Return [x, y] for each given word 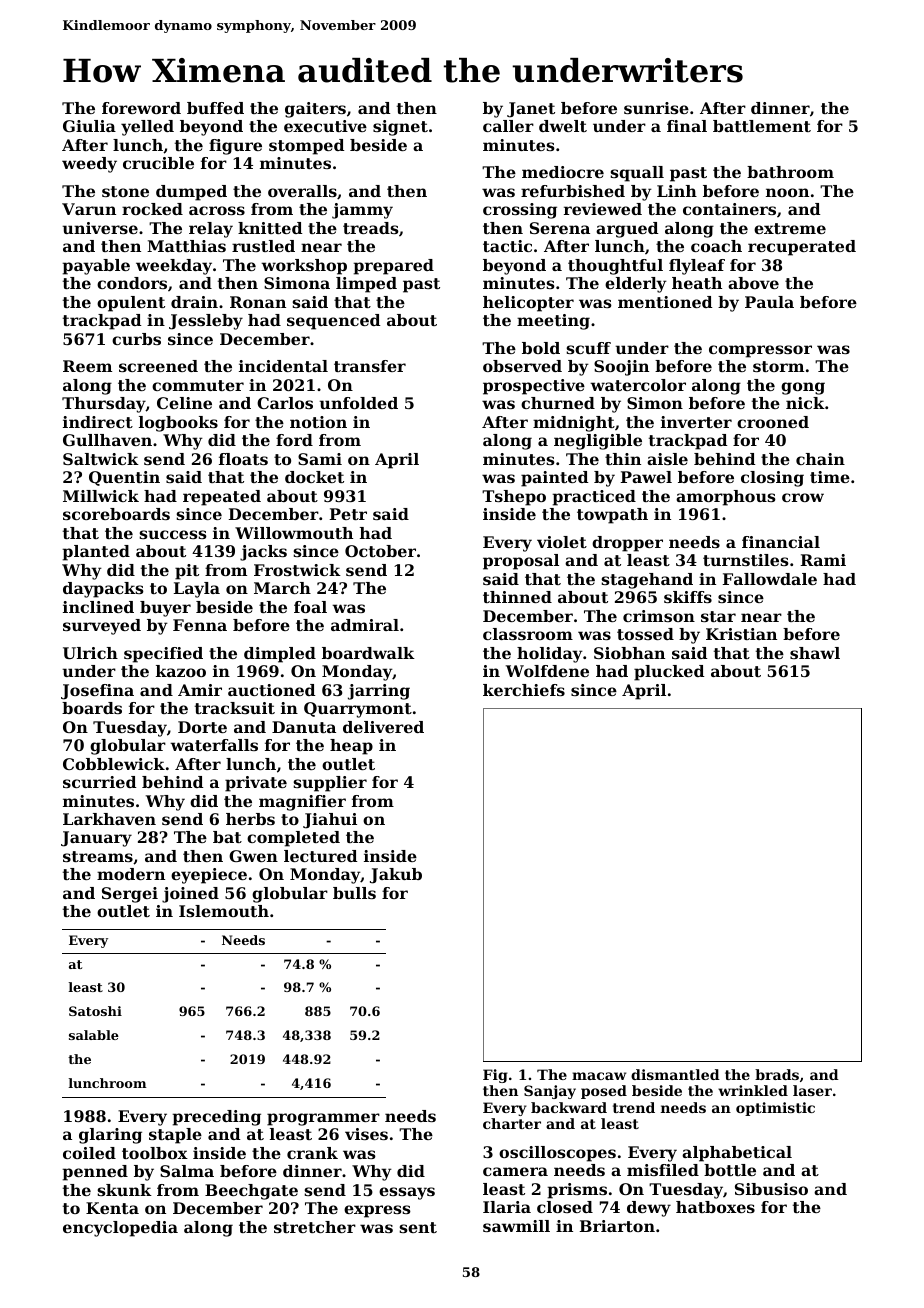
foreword [141, 108]
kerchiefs [524, 690]
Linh [677, 191]
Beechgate [251, 1192]
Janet [531, 110]
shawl [815, 653]
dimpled [280, 655]
